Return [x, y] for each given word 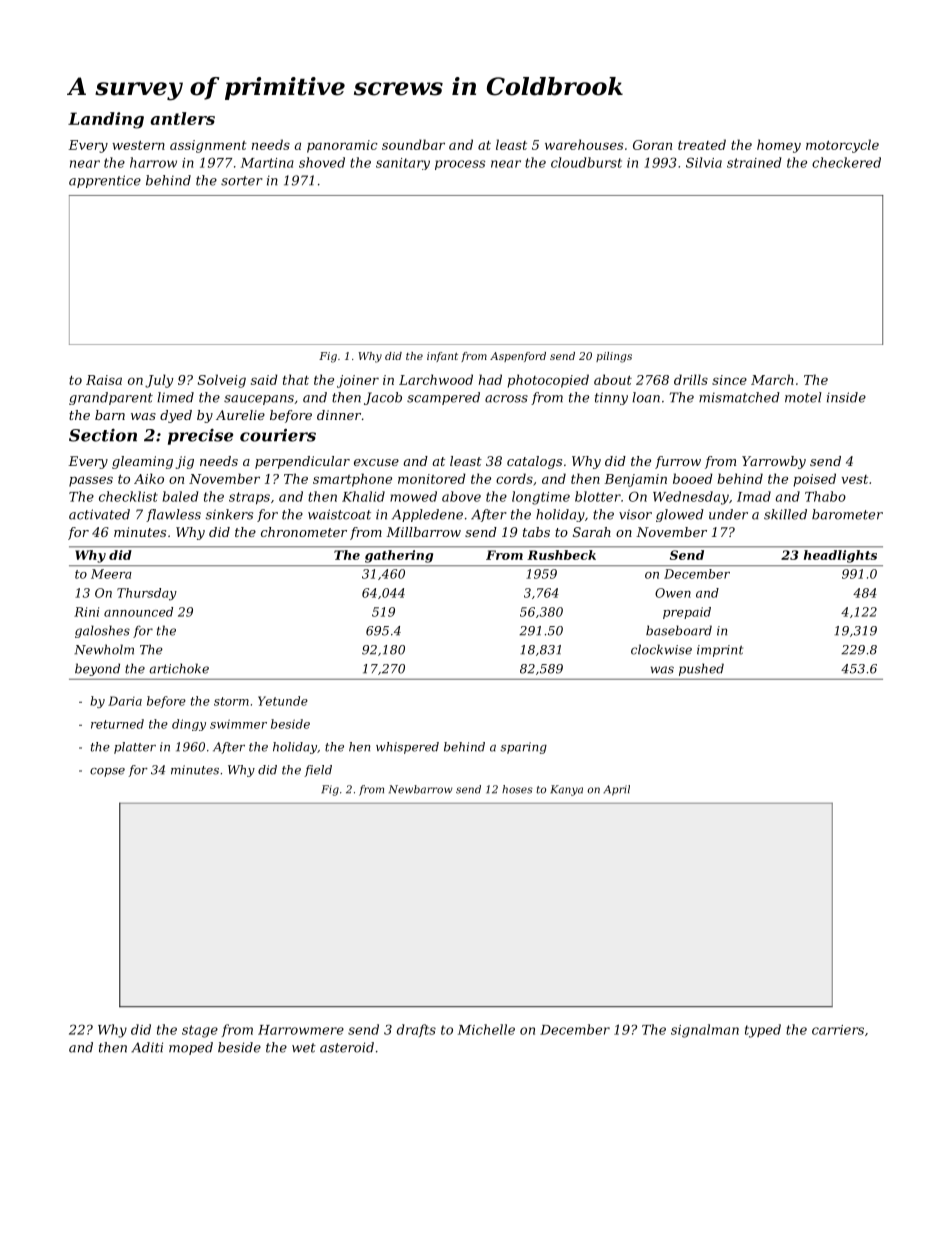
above [461, 496]
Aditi [147, 1047]
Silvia [704, 162]
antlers [182, 118]
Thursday [147, 594]
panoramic [342, 146]
